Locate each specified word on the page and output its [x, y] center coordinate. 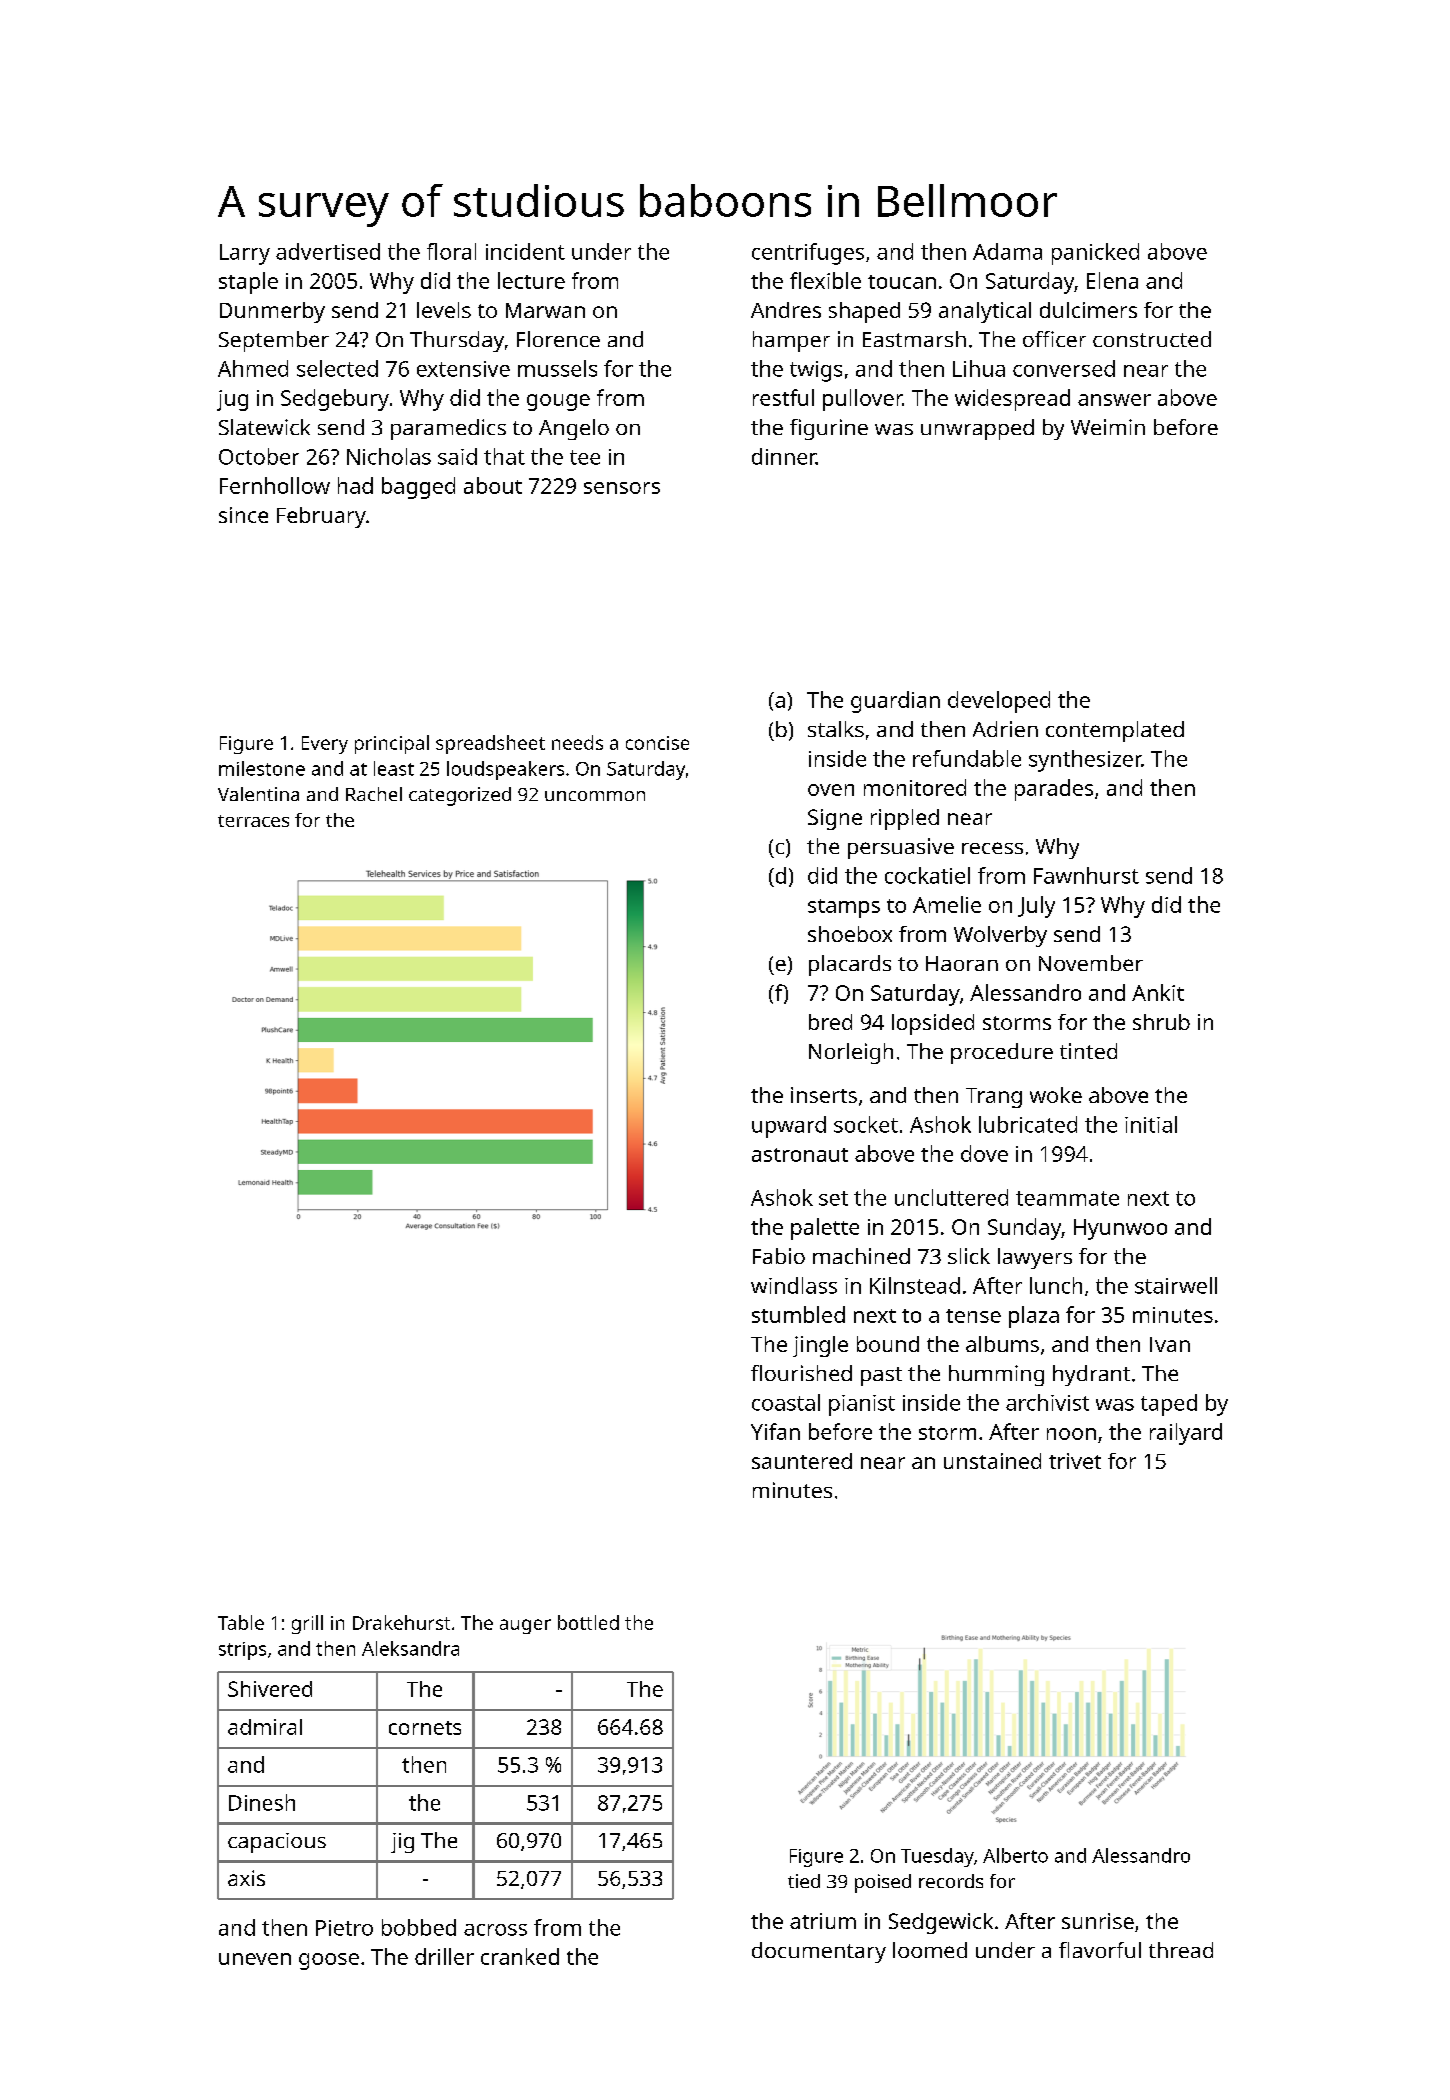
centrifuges [808, 254]
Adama [1007, 251]
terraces [253, 821]
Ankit [1158, 992]
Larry [245, 254]
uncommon [595, 796]
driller [444, 1956]
